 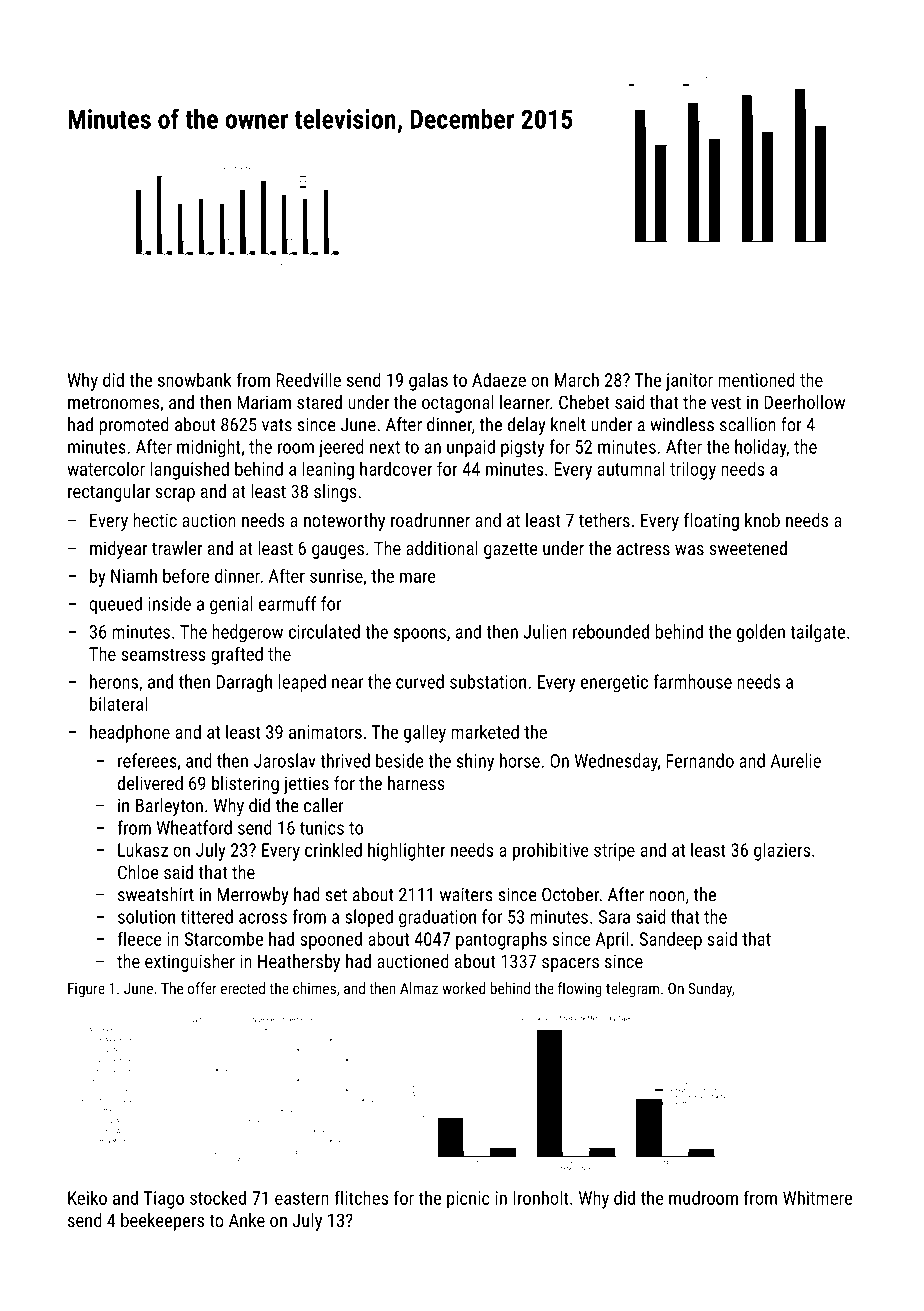 What do you see at coordinates (162, 1222) in the image?
I see `beekeepers` at bounding box center [162, 1222].
